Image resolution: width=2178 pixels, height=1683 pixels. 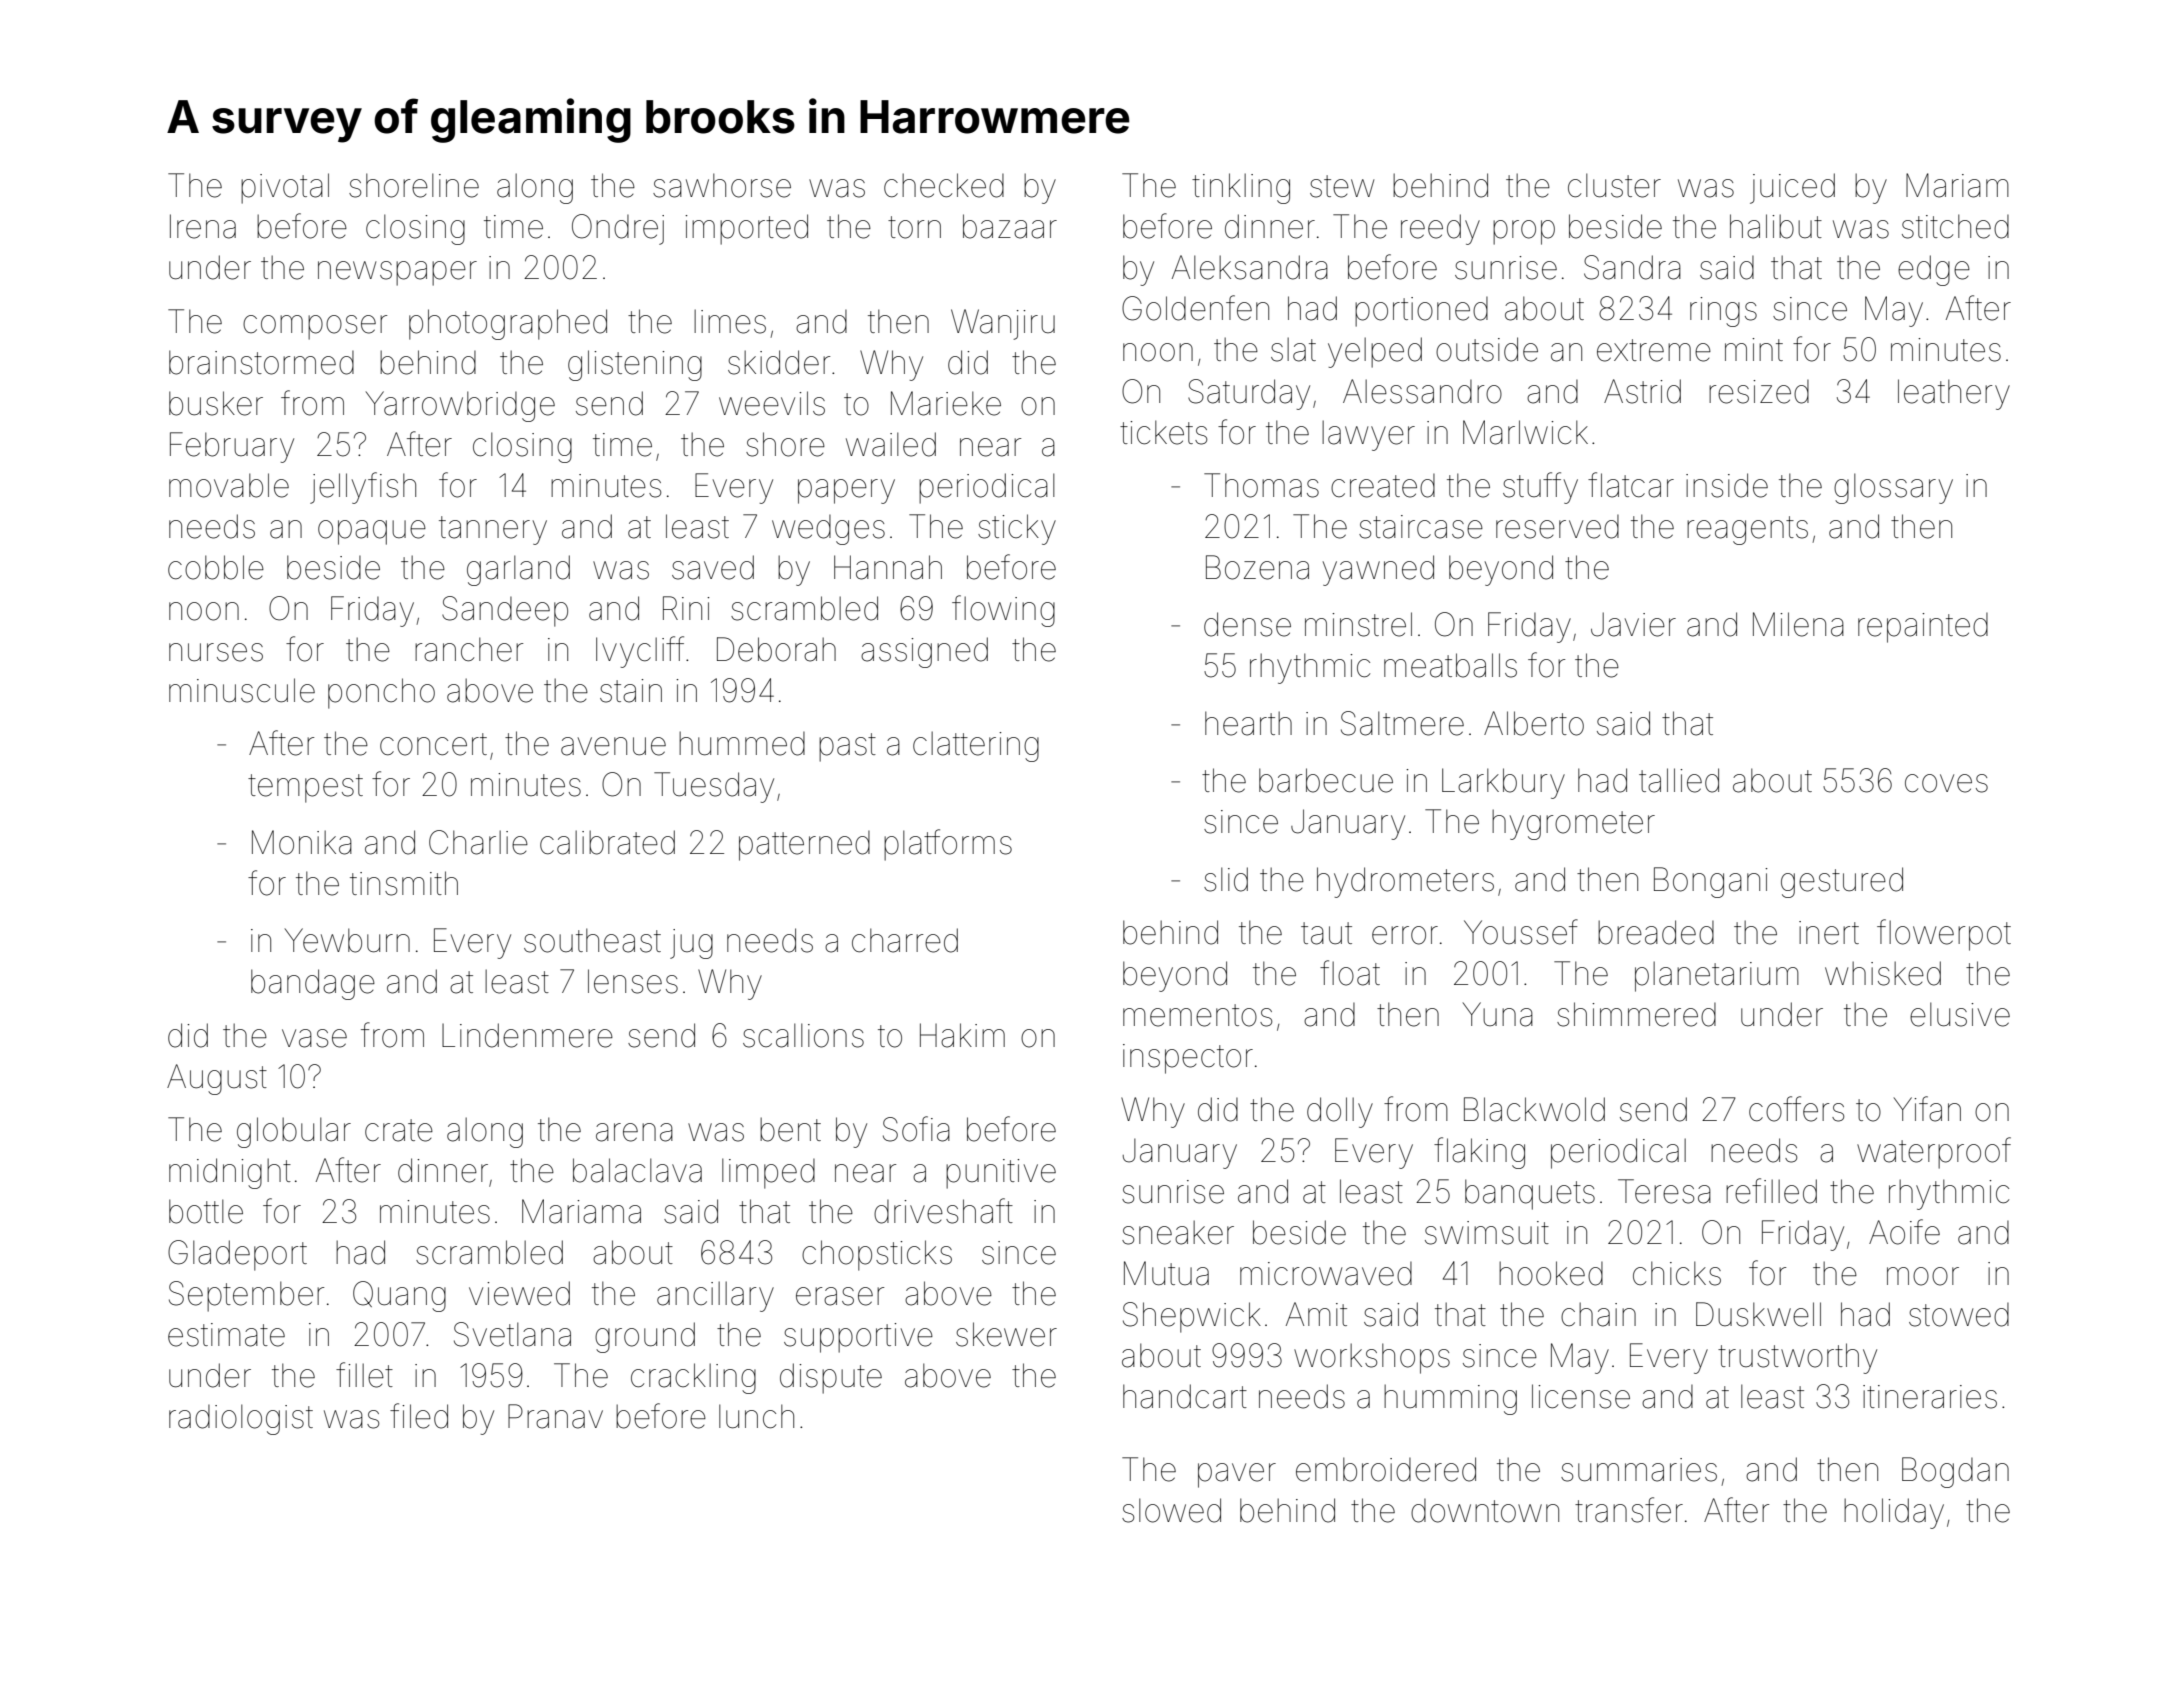 What do you see at coordinates (1171, 1510) in the screenshot?
I see `slowed` at bounding box center [1171, 1510].
